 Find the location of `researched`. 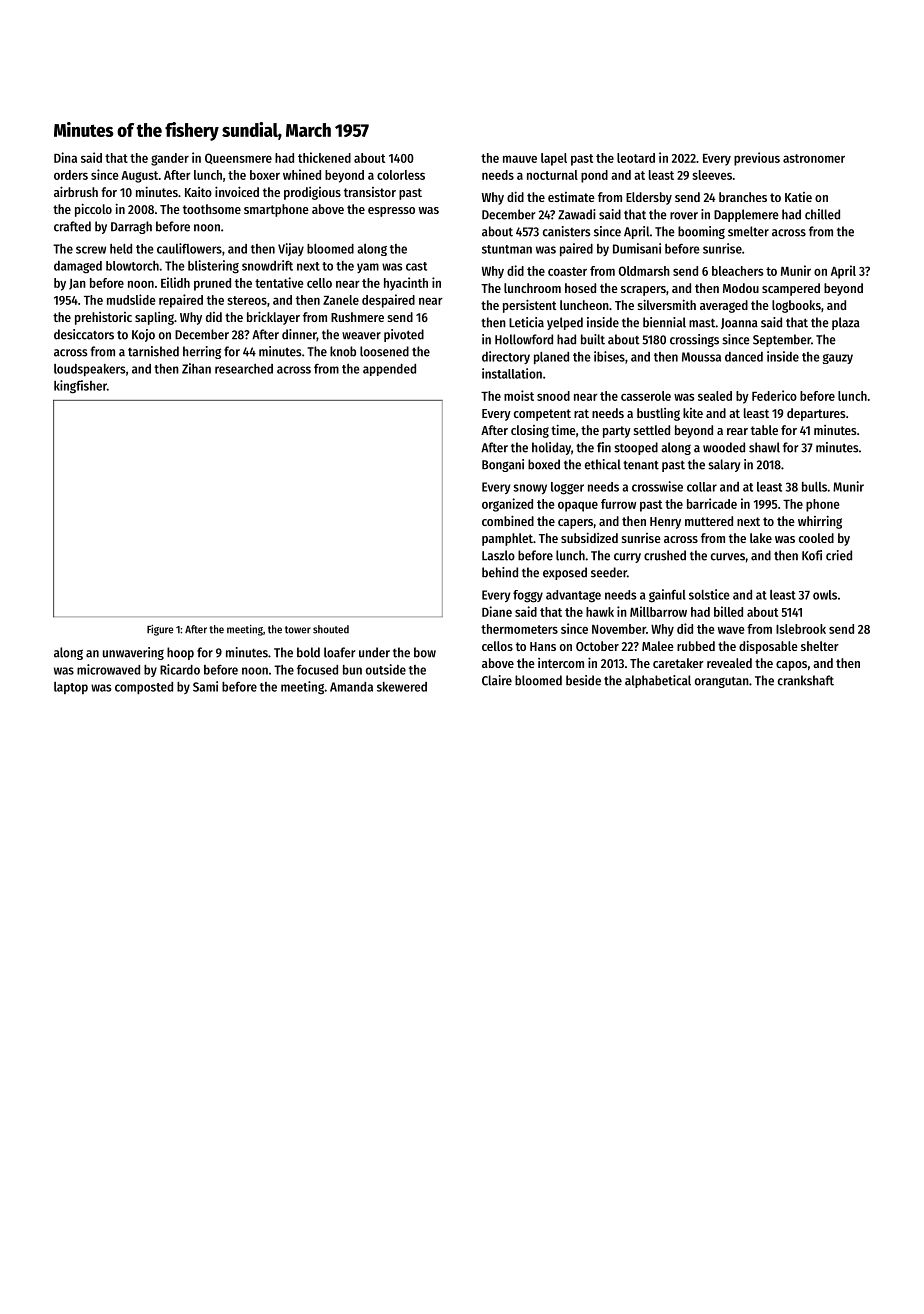

researched is located at coordinates (244, 369).
